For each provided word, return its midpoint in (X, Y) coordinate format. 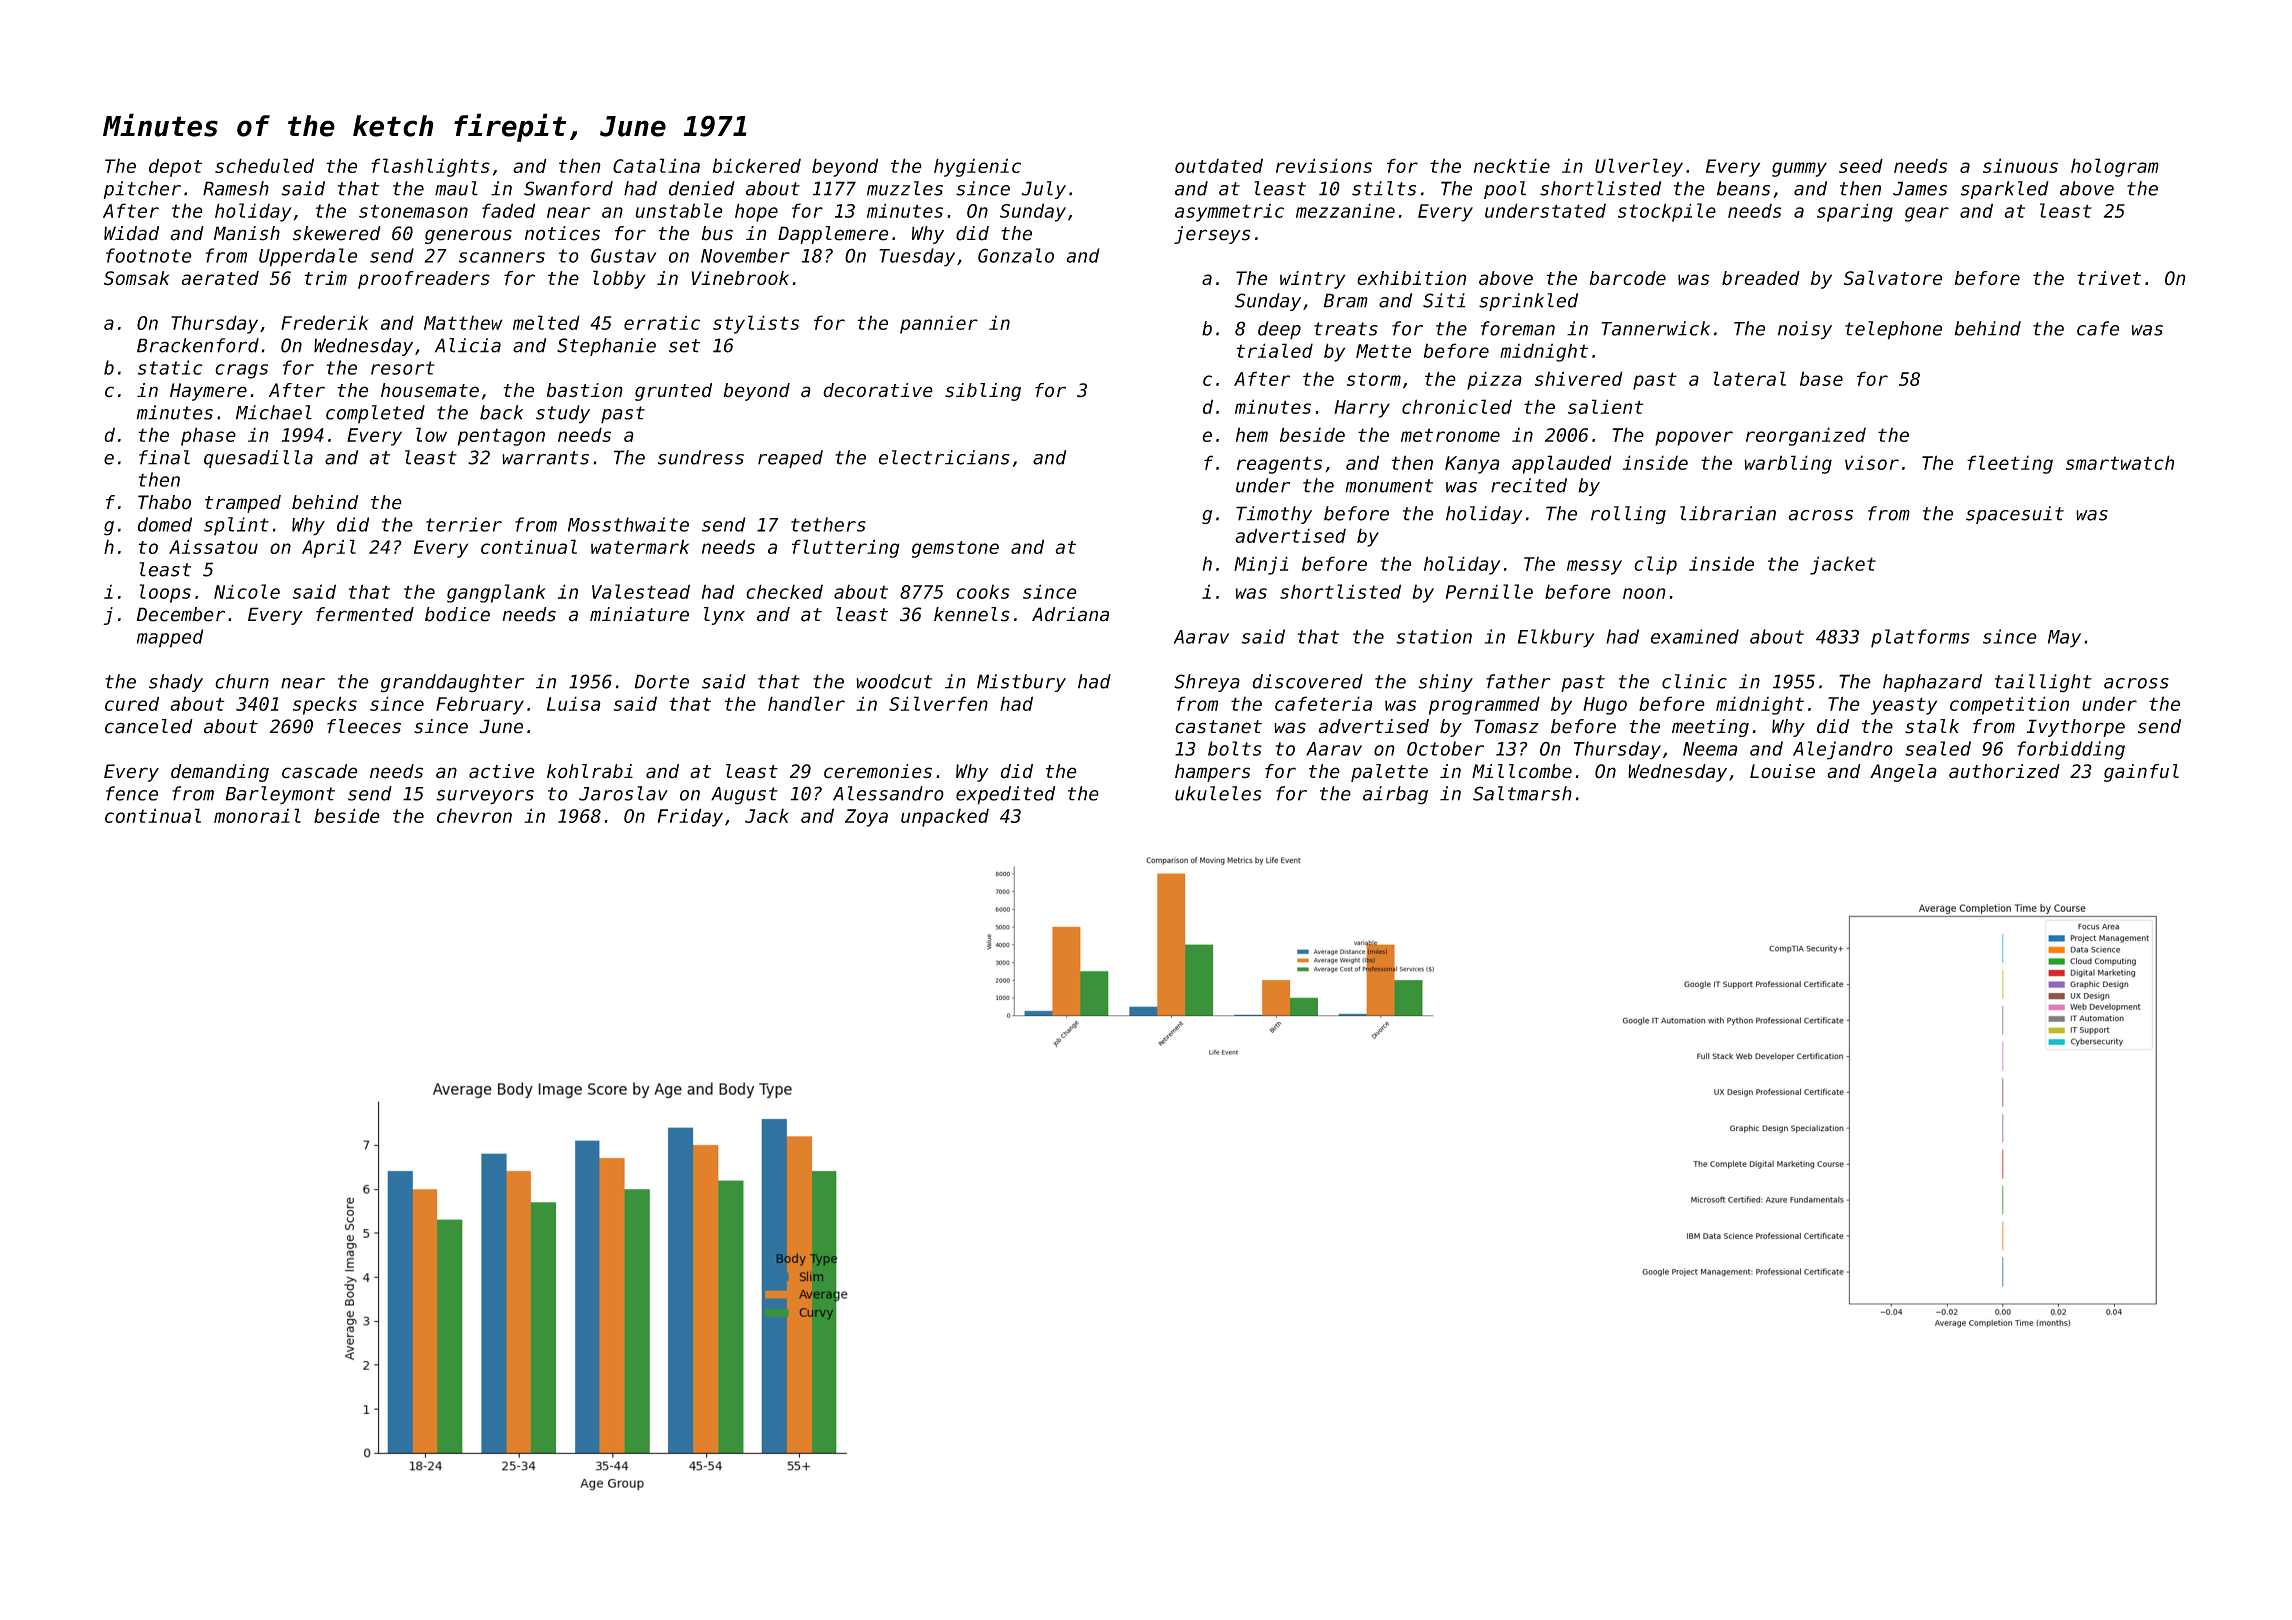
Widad (131, 233)
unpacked (945, 817)
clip (1655, 565)
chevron (474, 815)
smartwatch (2120, 462)
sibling (983, 392)
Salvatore (1893, 278)
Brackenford (198, 345)
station (1434, 636)
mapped (170, 638)
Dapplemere (833, 235)
